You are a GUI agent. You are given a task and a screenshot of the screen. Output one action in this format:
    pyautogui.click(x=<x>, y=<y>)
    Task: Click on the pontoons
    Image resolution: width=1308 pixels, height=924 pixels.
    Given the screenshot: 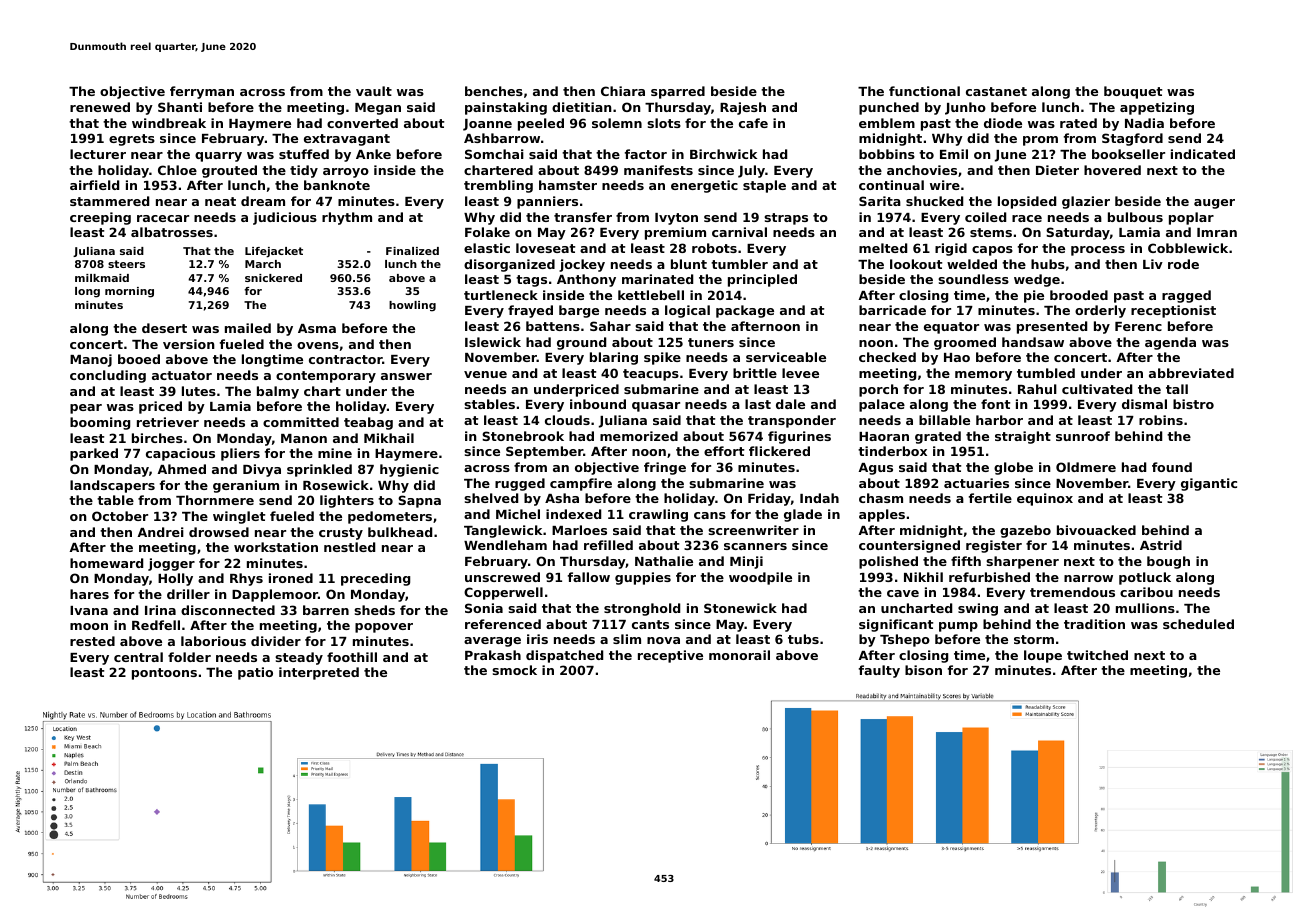 What is the action you would take?
    pyautogui.click(x=164, y=674)
